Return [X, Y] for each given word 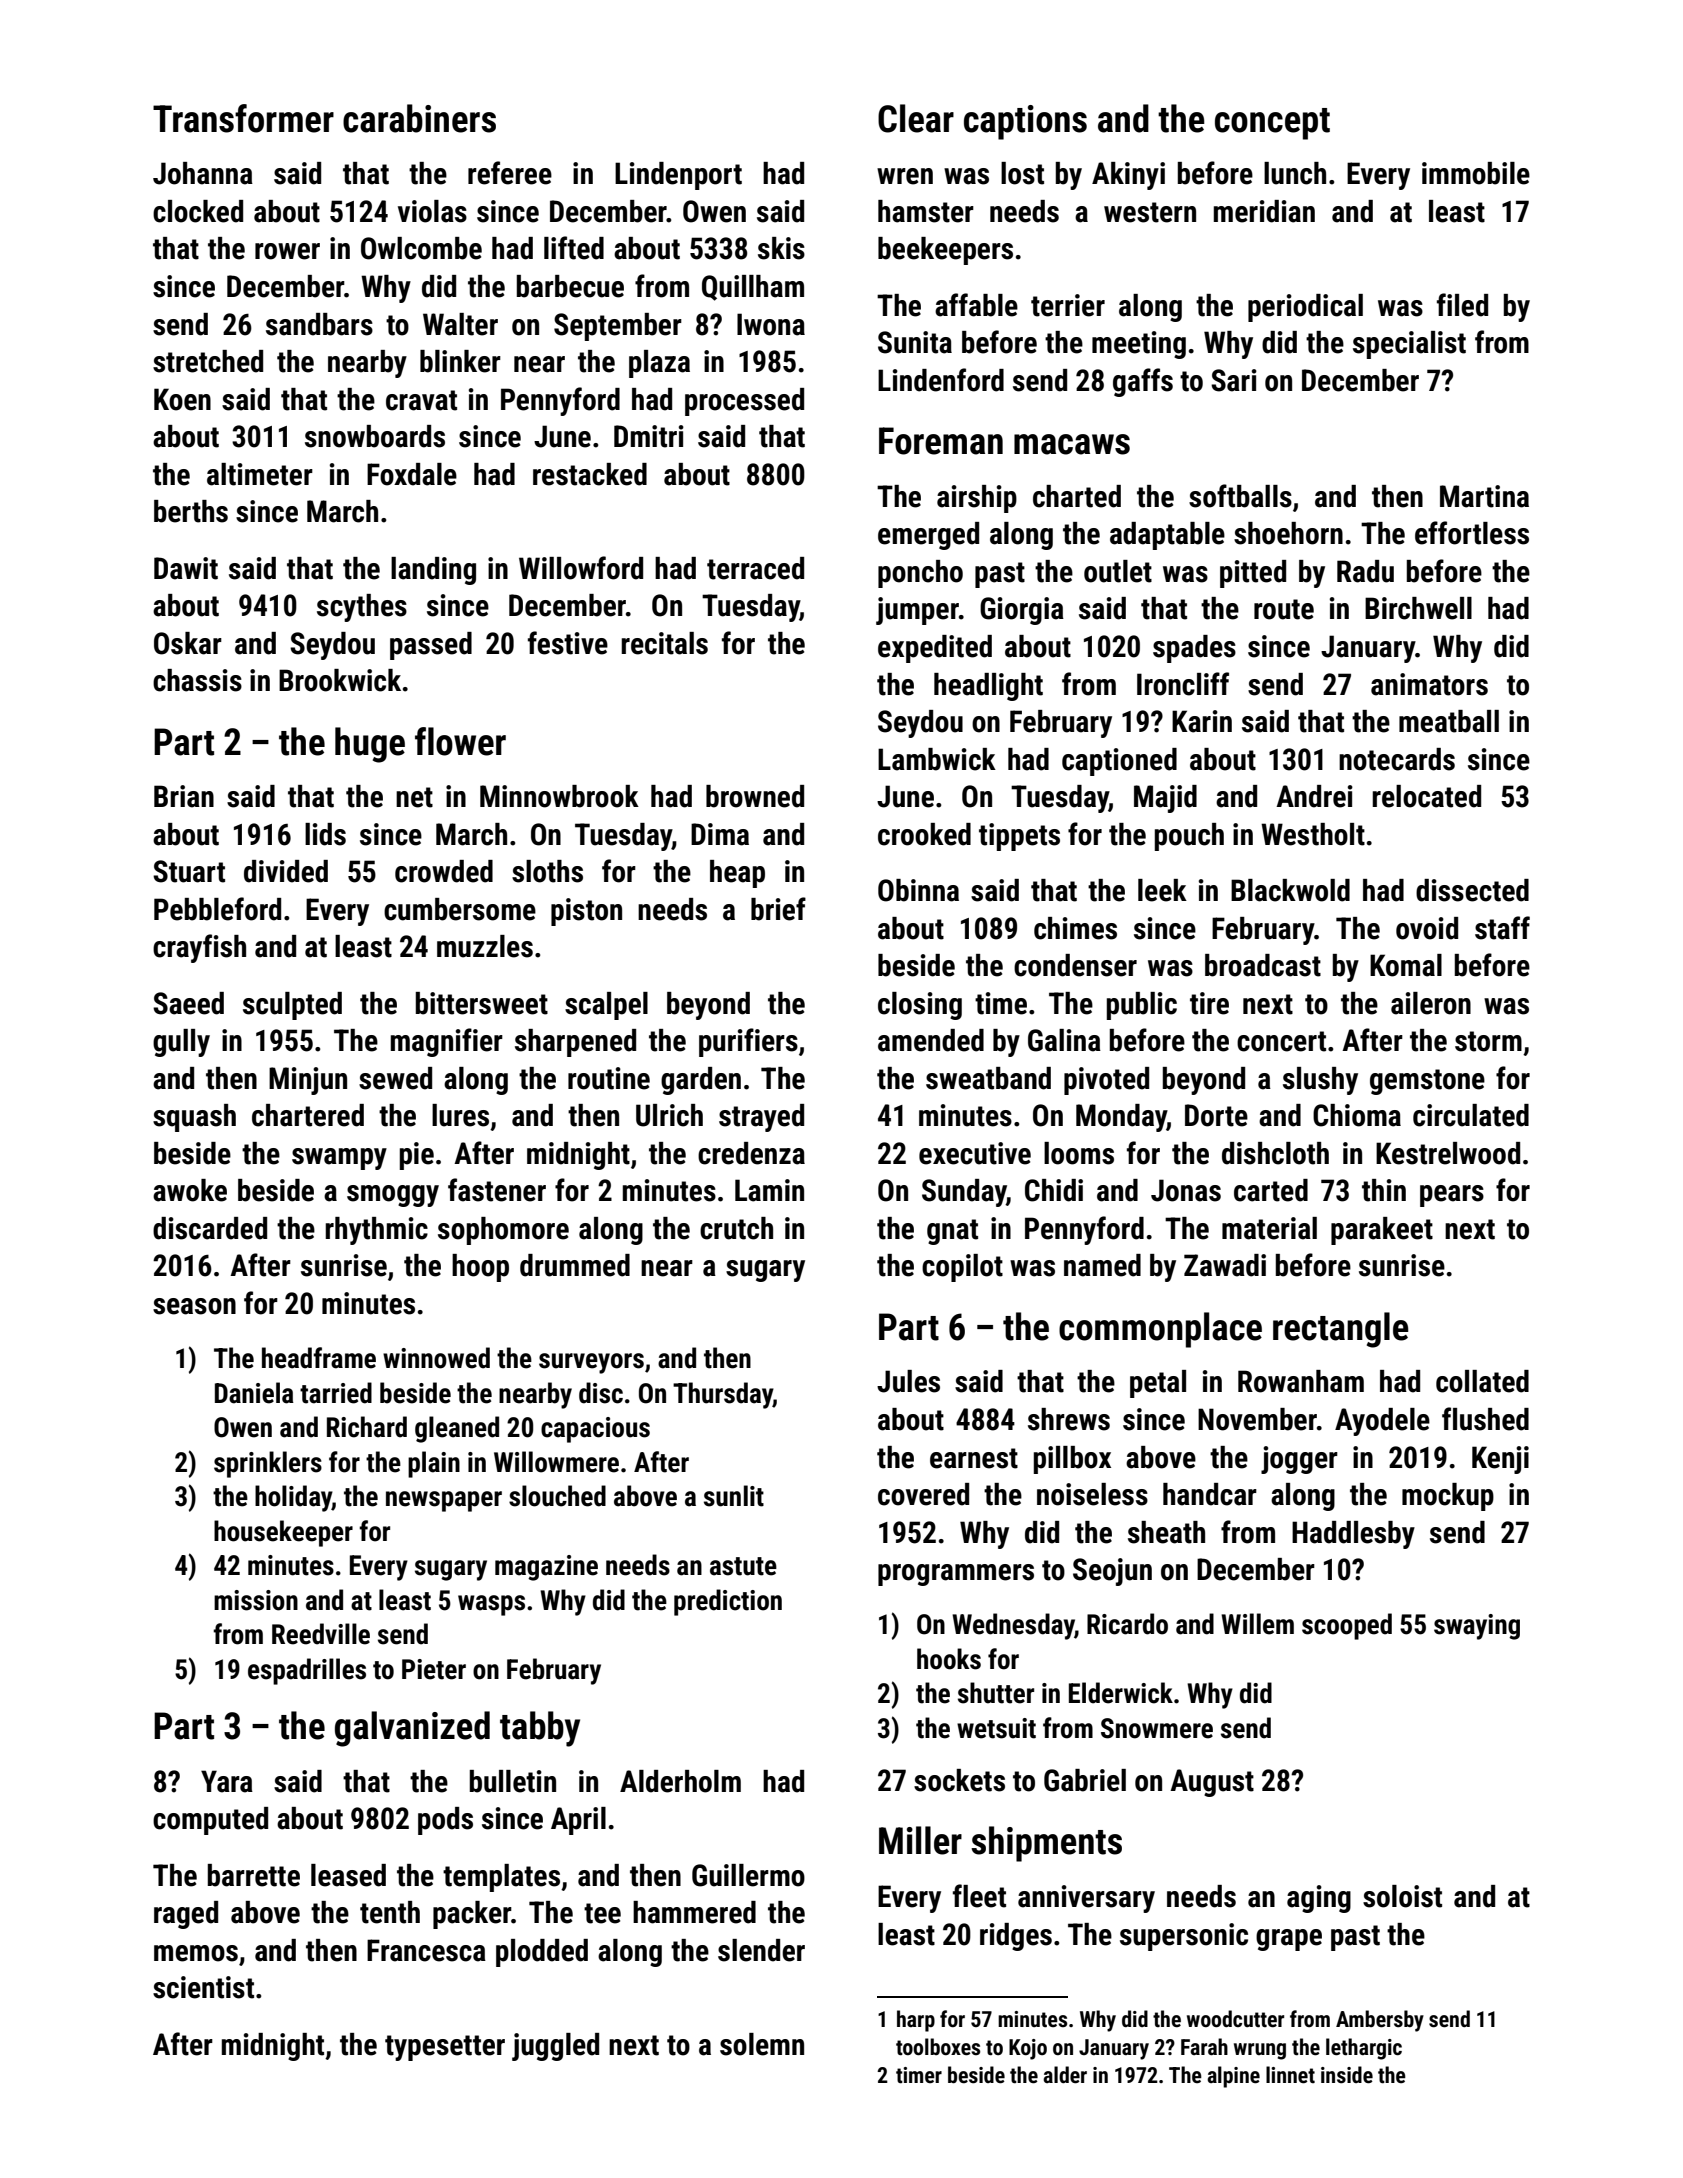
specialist [1409, 345]
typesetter [445, 2048]
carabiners [419, 118]
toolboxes [938, 2047]
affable [976, 305]
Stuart [189, 871]
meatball [1449, 721]
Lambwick [937, 759]
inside [1347, 2075]
